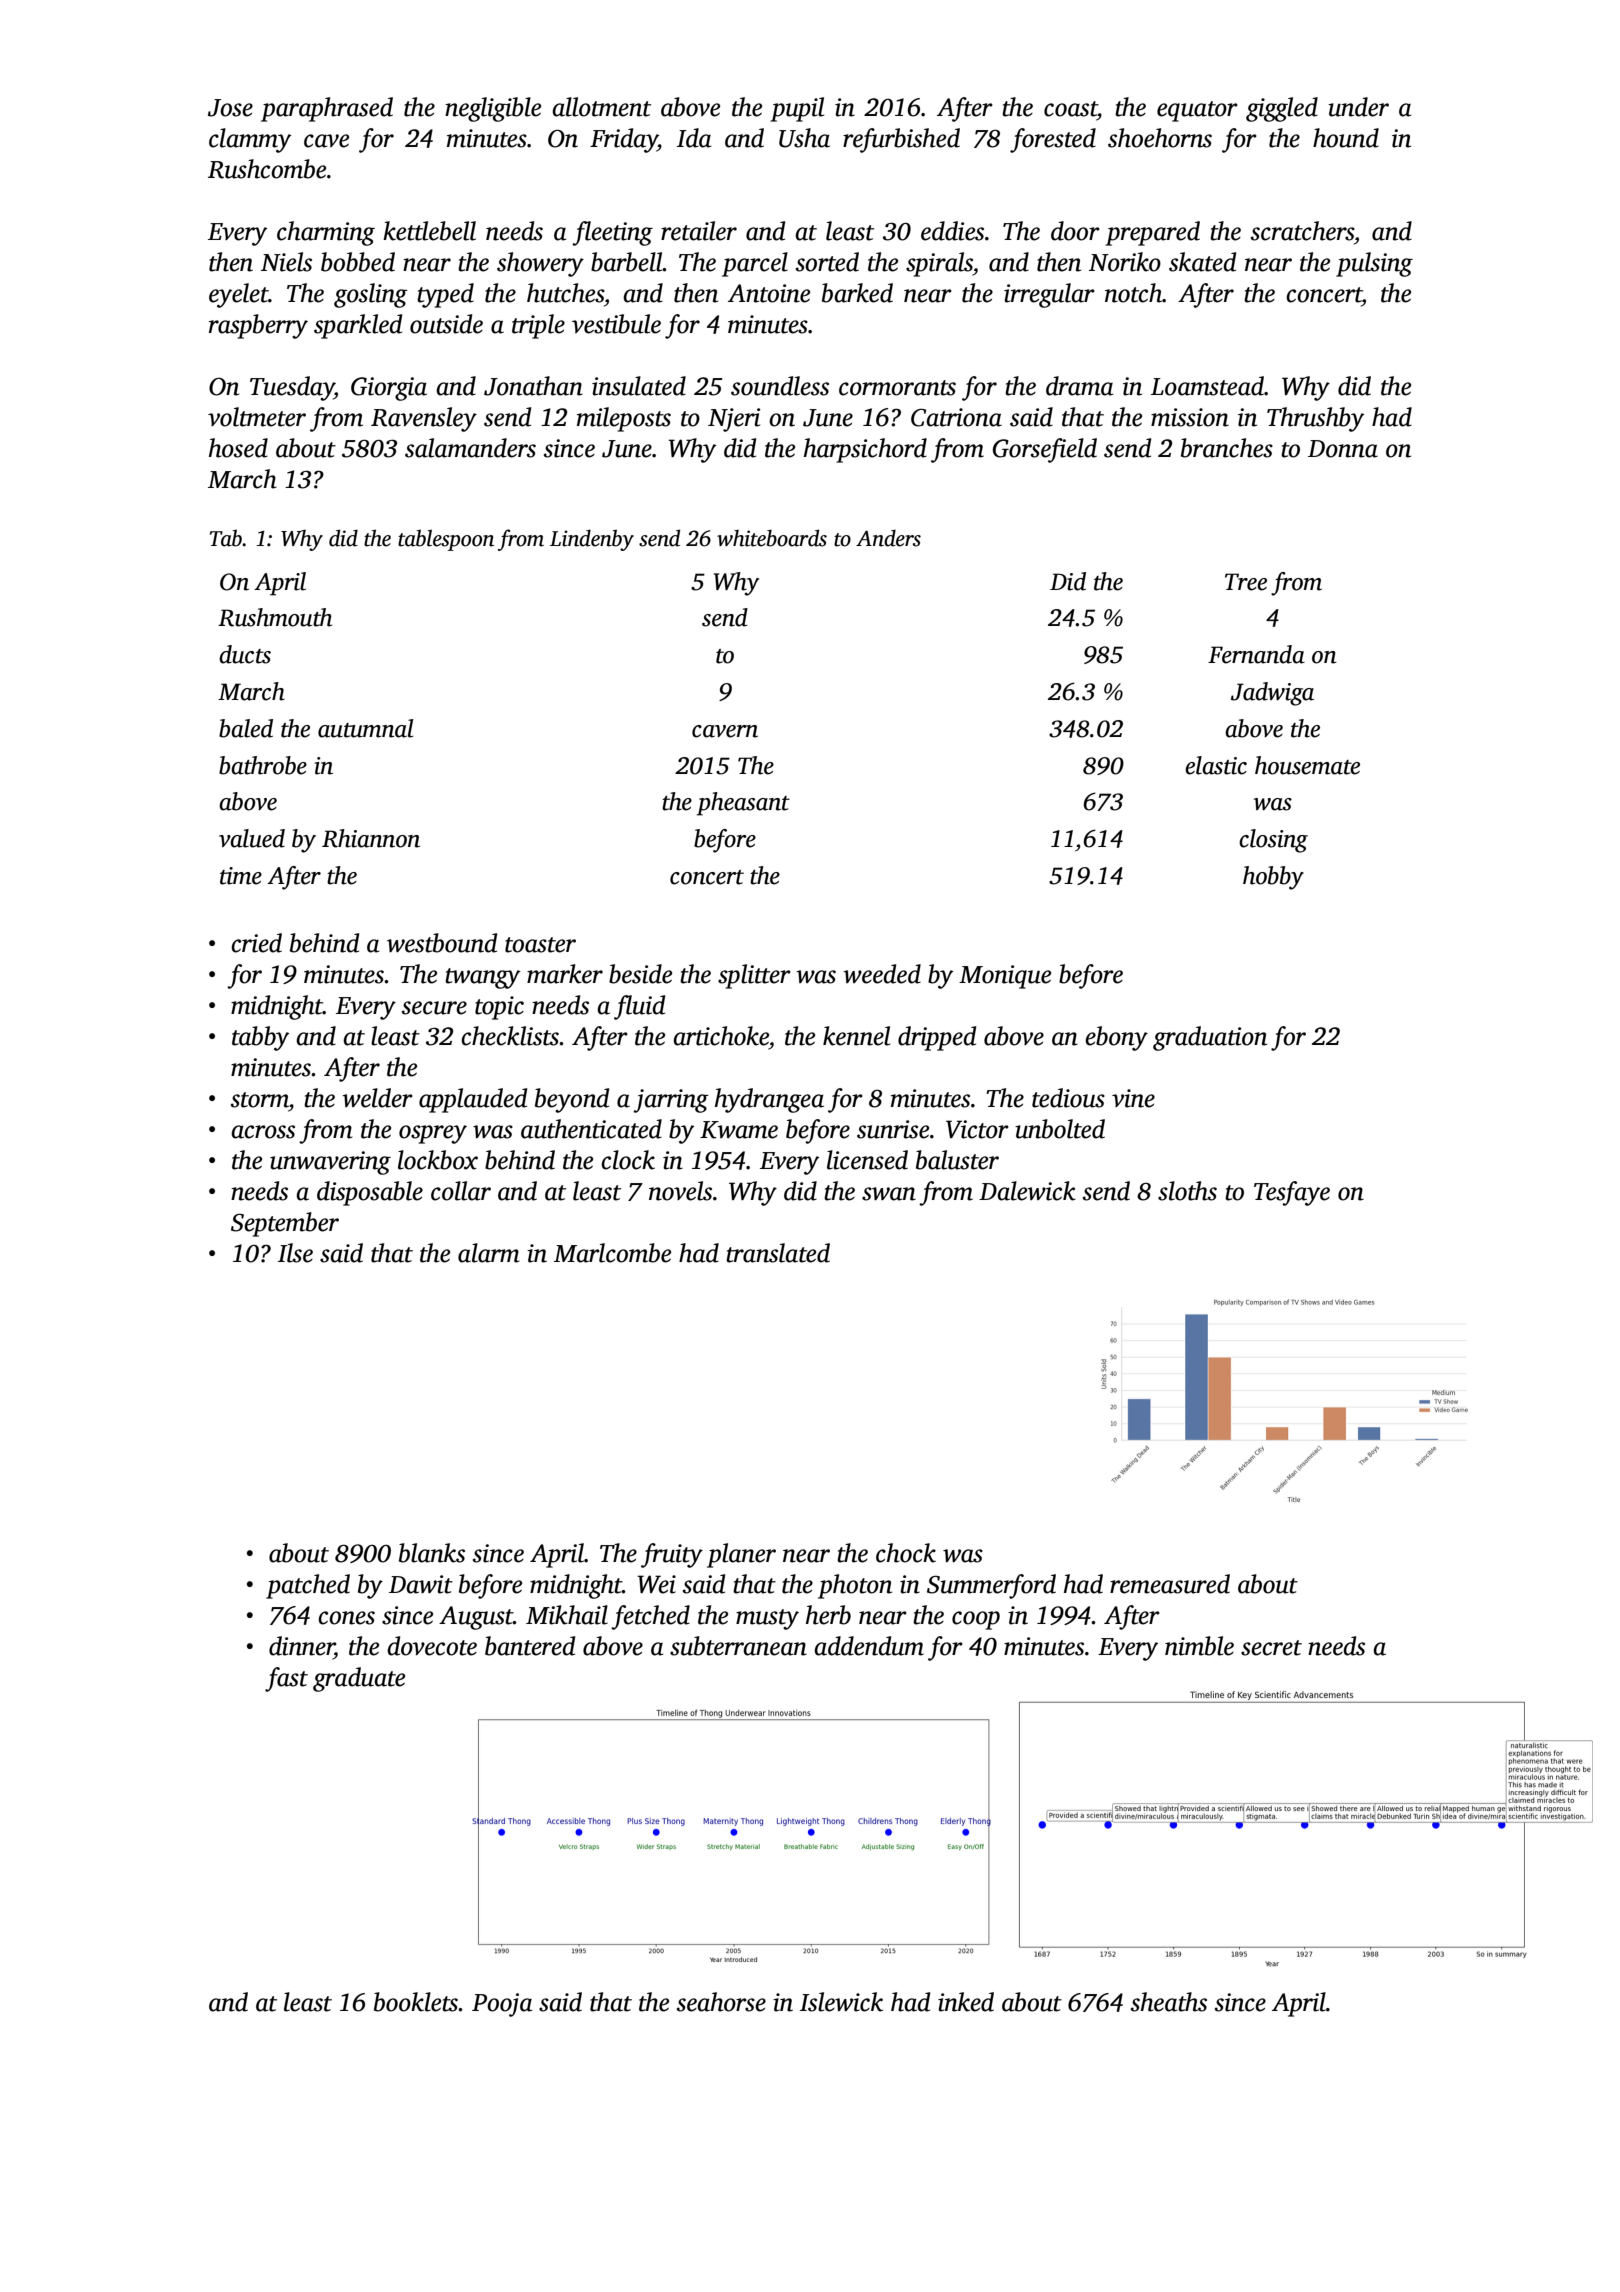 Image resolution: width=1620 pixels, height=2292 pixels. What do you see at coordinates (1169, 2002) in the screenshot?
I see `sheaths` at bounding box center [1169, 2002].
